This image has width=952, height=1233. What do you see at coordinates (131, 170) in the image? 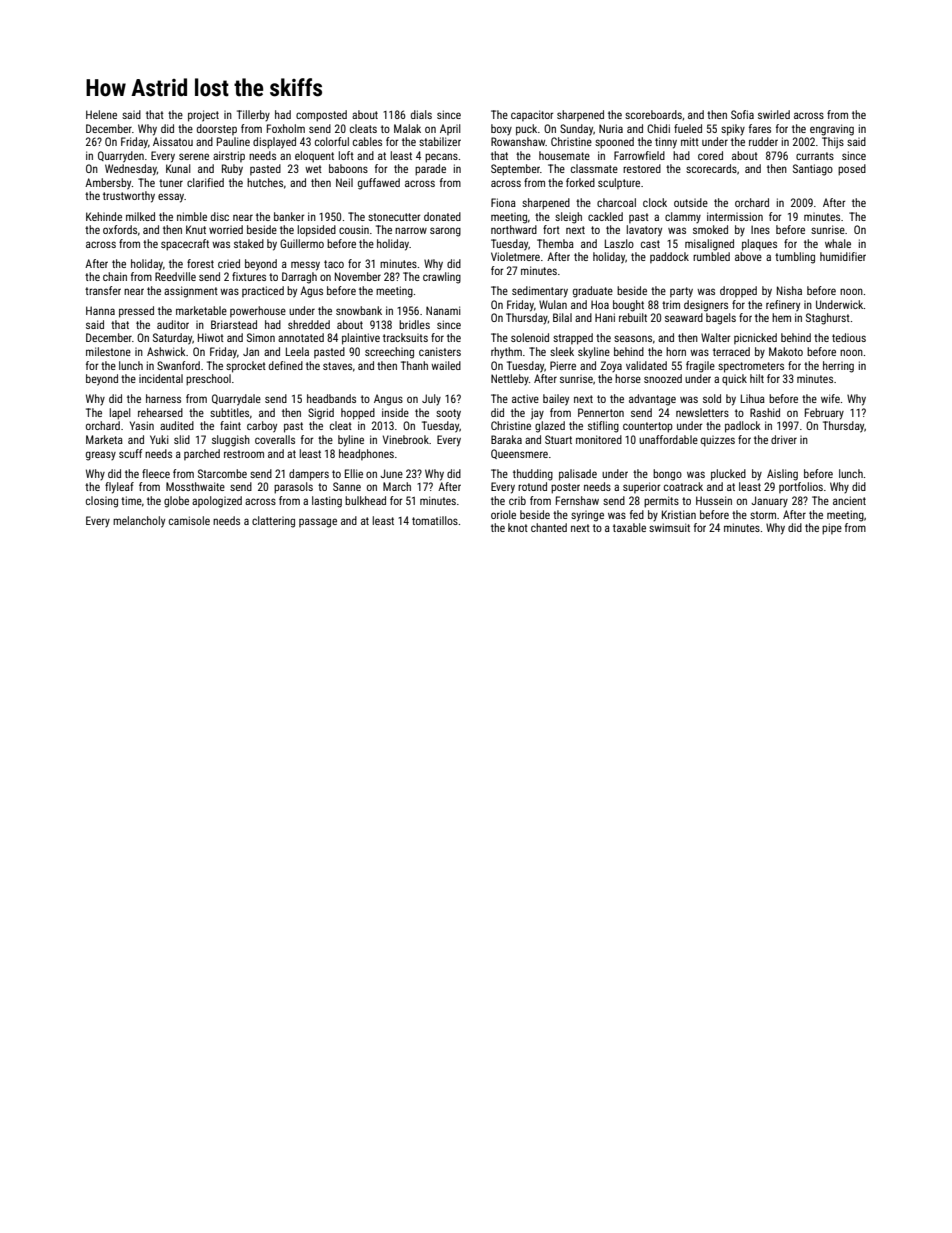
I see `Wednesday` at bounding box center [131, 170].
